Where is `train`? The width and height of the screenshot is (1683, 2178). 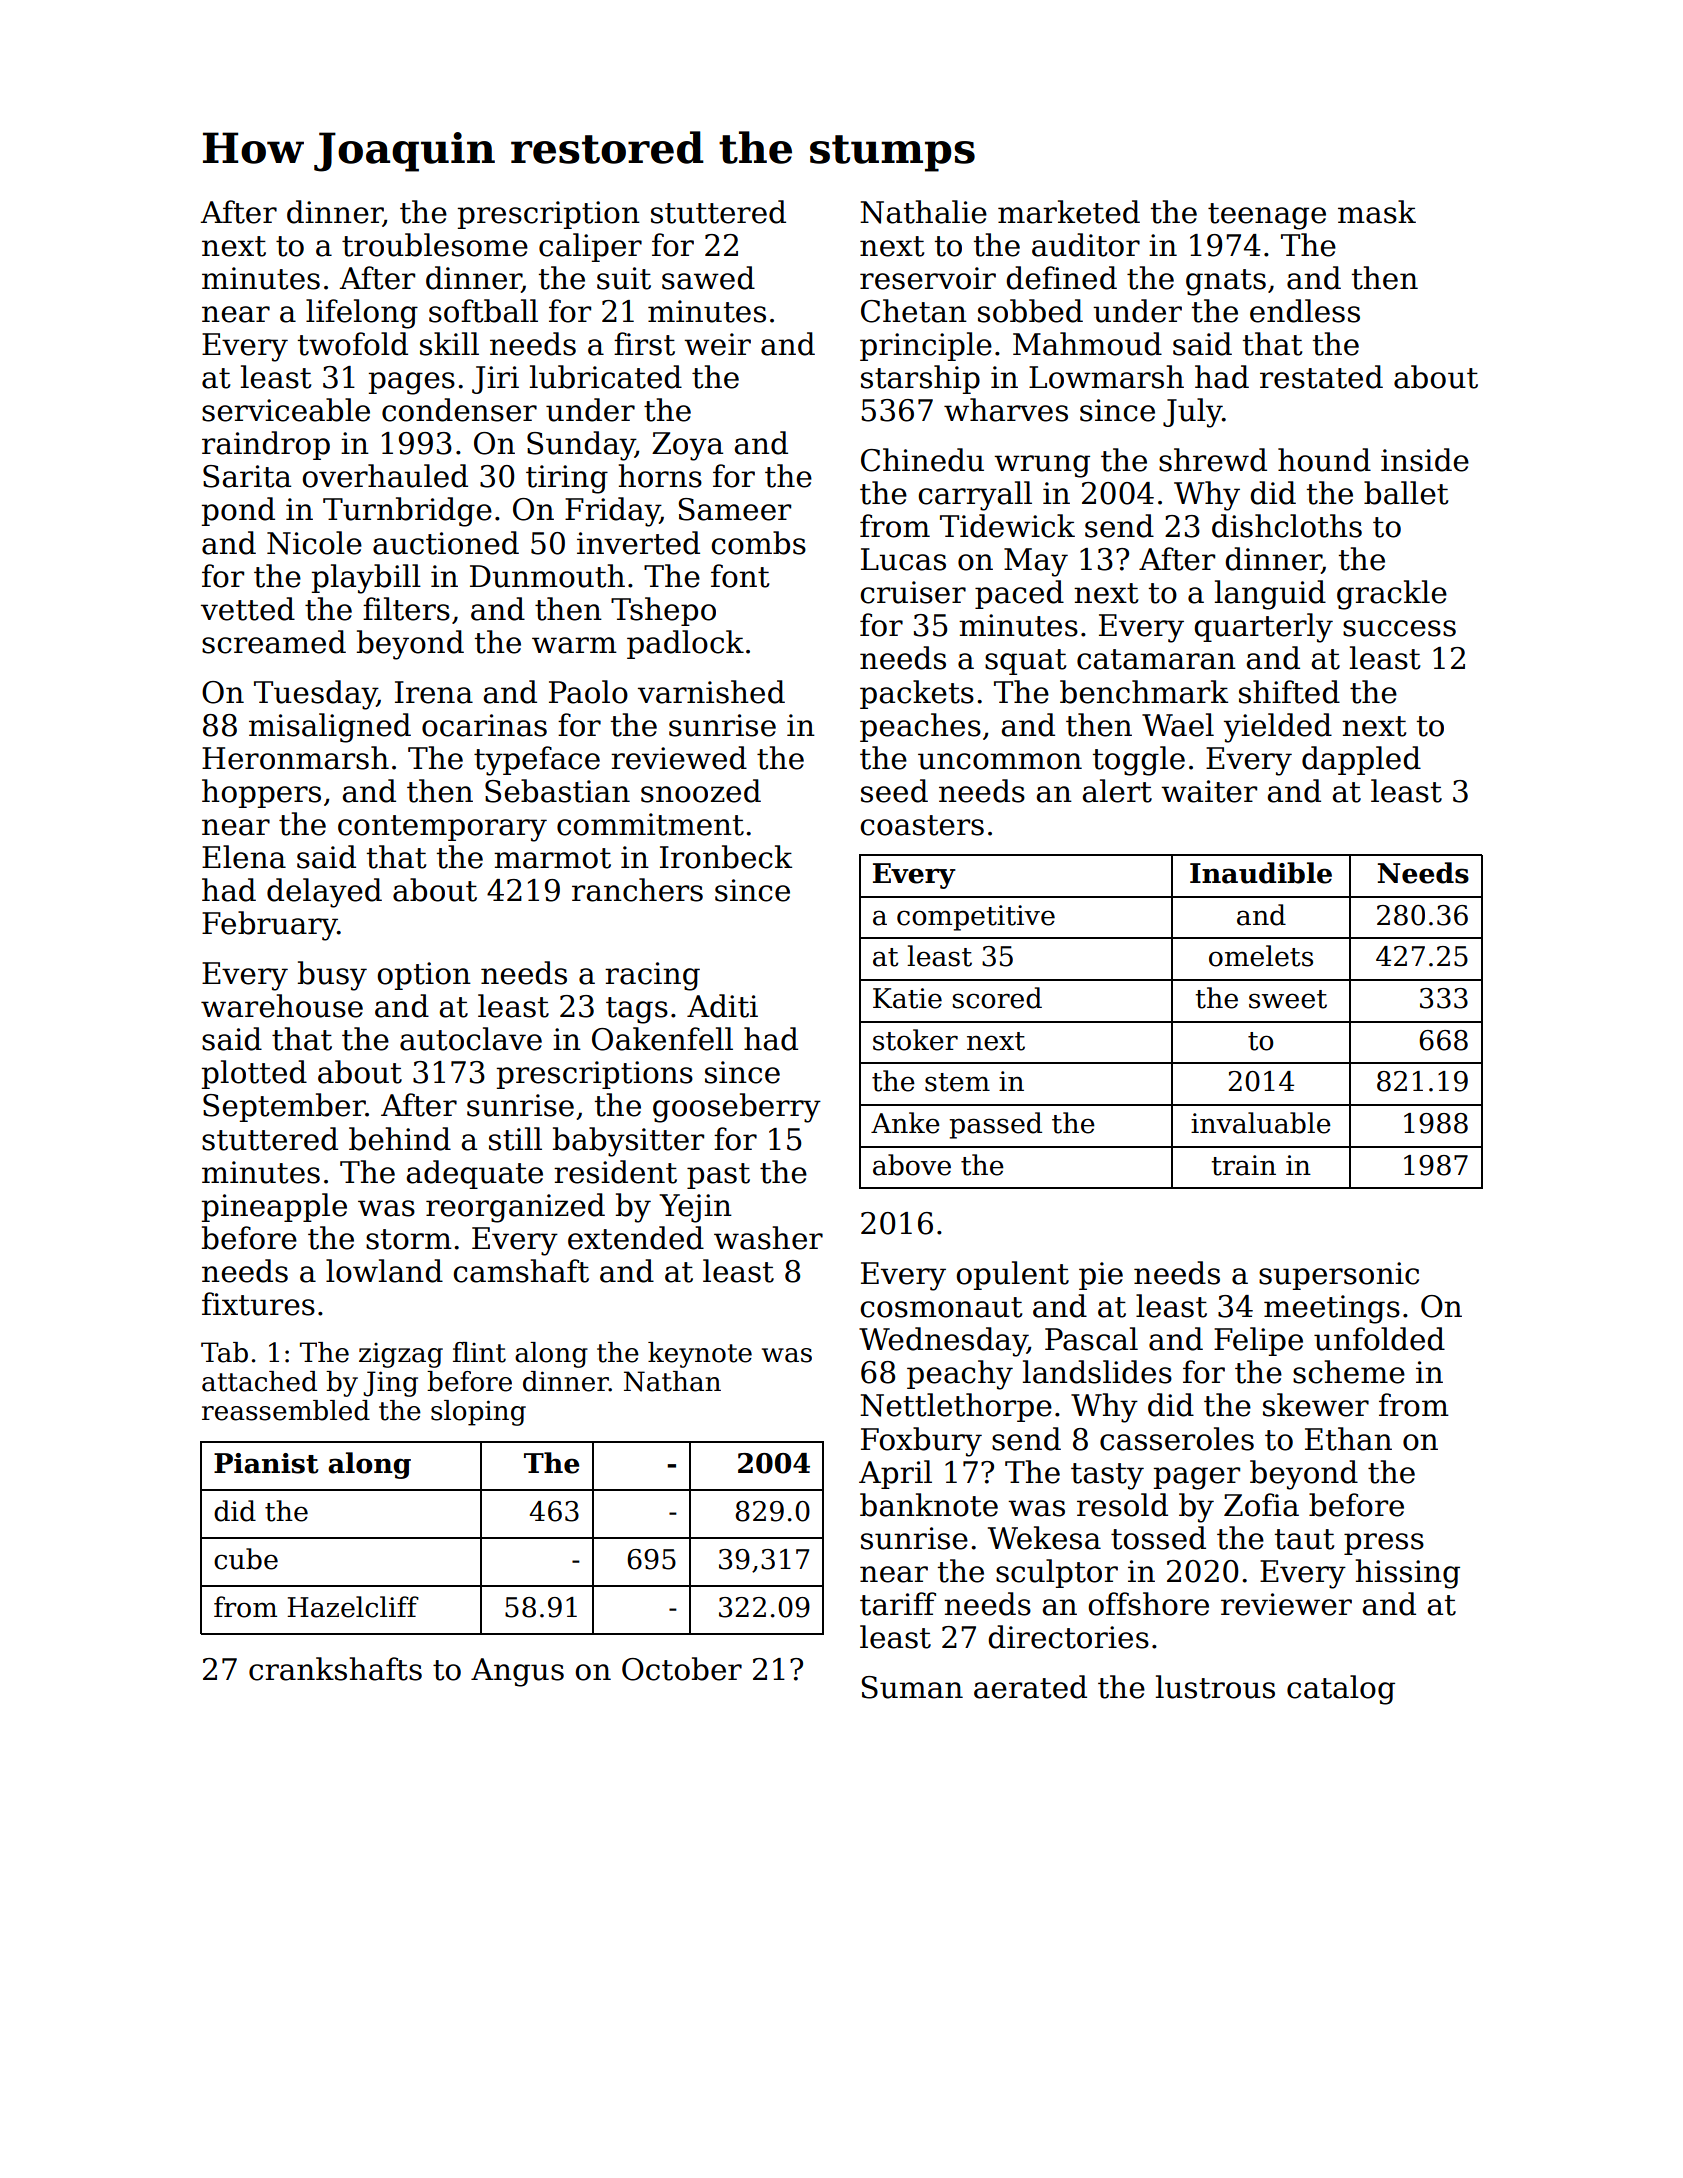
train is located at coordinates (1243, 1165).
